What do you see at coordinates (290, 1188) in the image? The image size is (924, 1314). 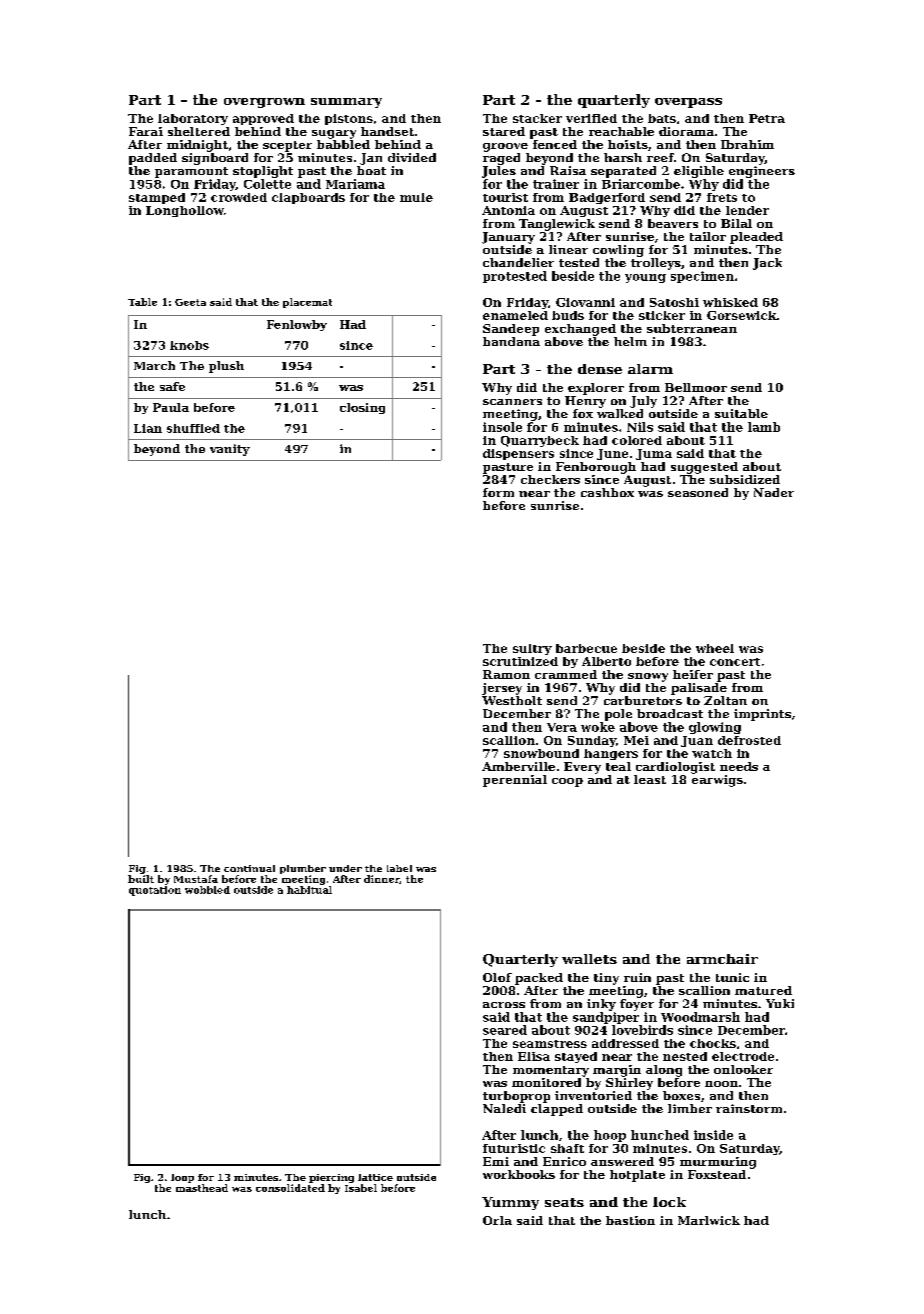 I see `consolidated` at bounding box center [290, 1188].
